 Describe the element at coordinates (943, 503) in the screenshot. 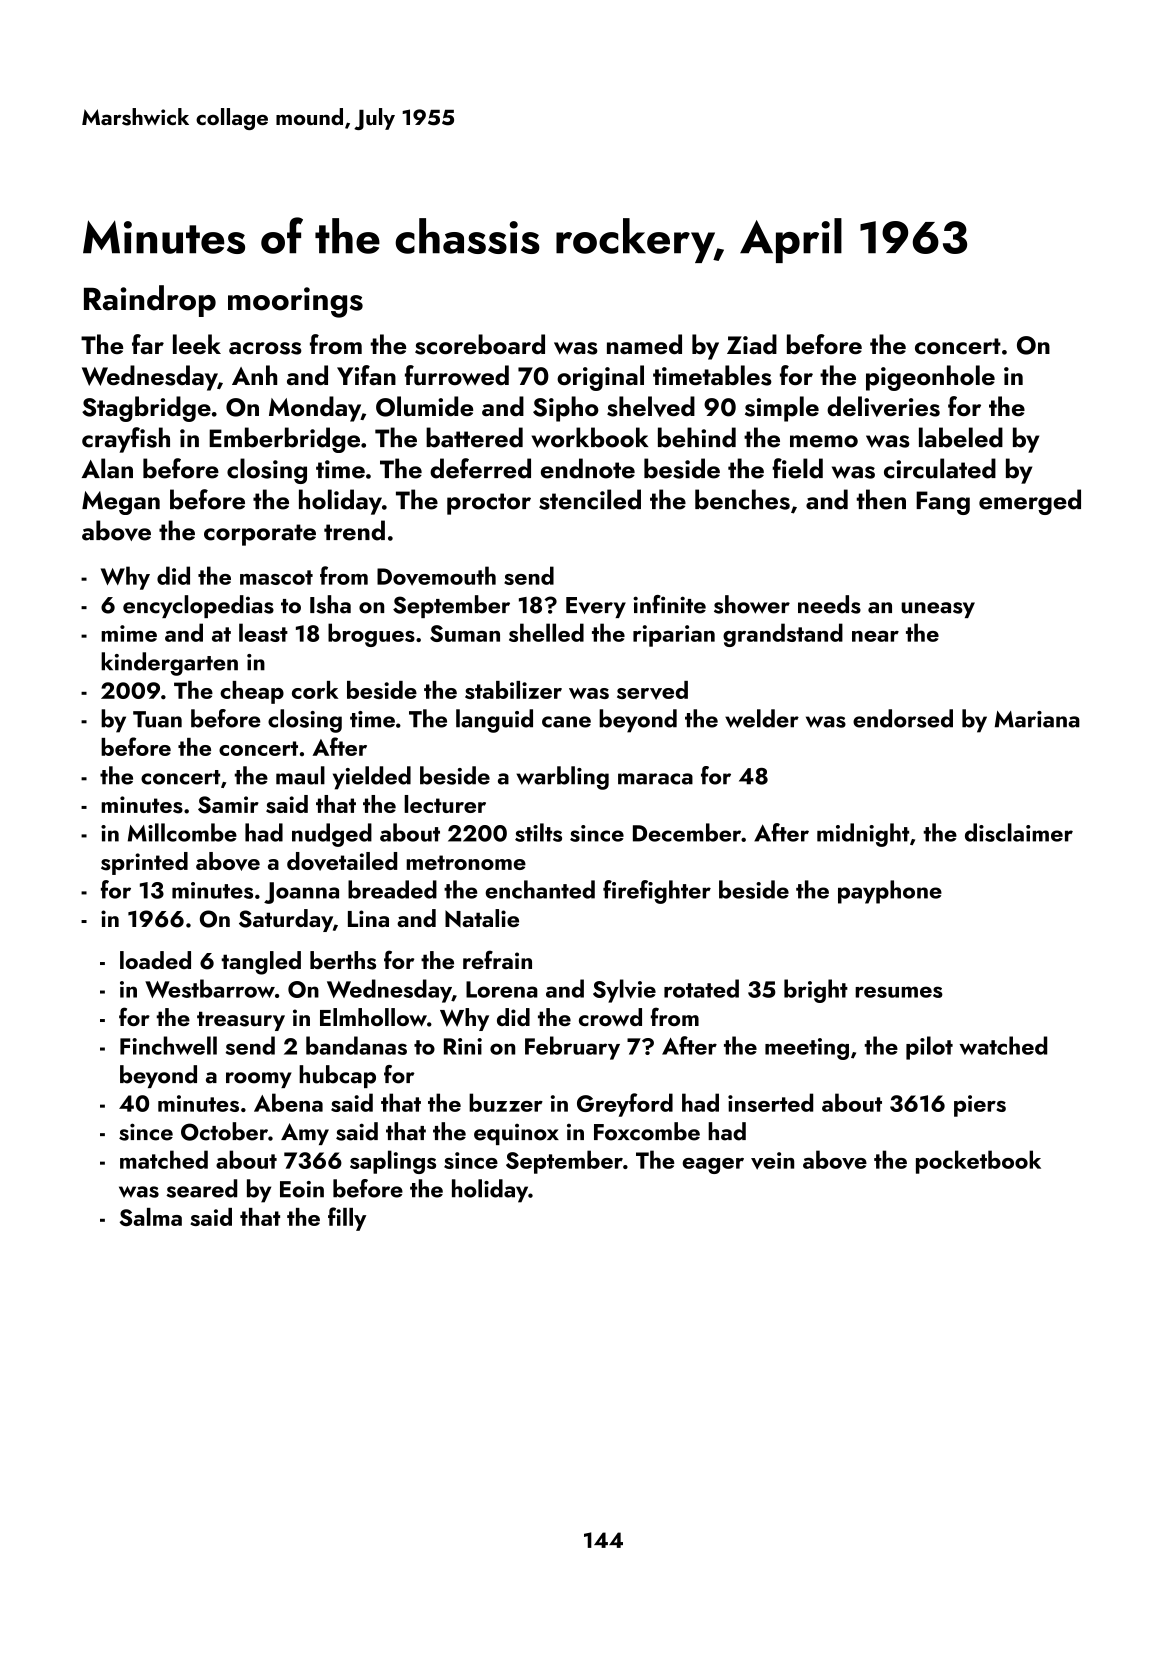

I see `Fang` at that location.
